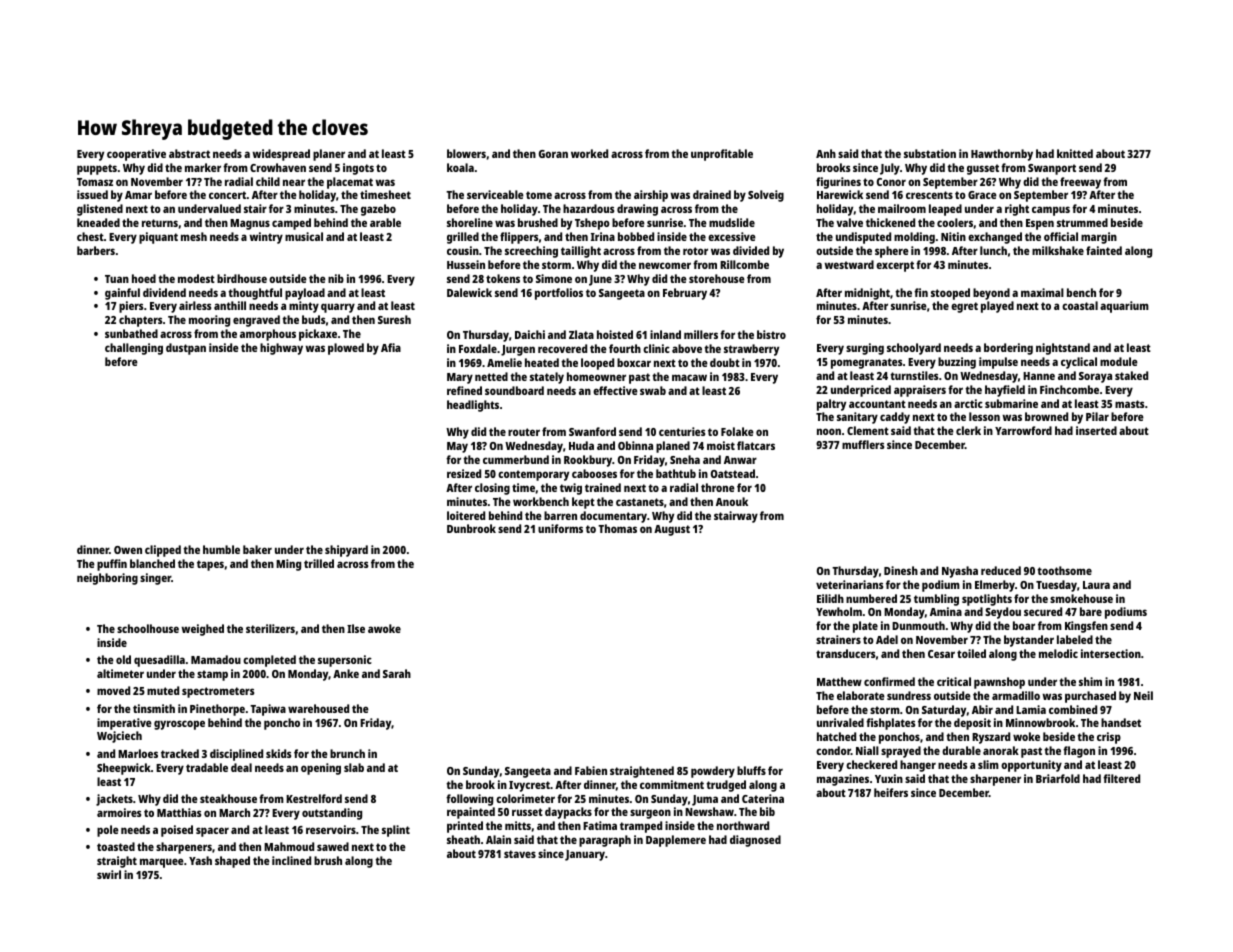  I want to click on Kestrelford, so click(314, 798).
